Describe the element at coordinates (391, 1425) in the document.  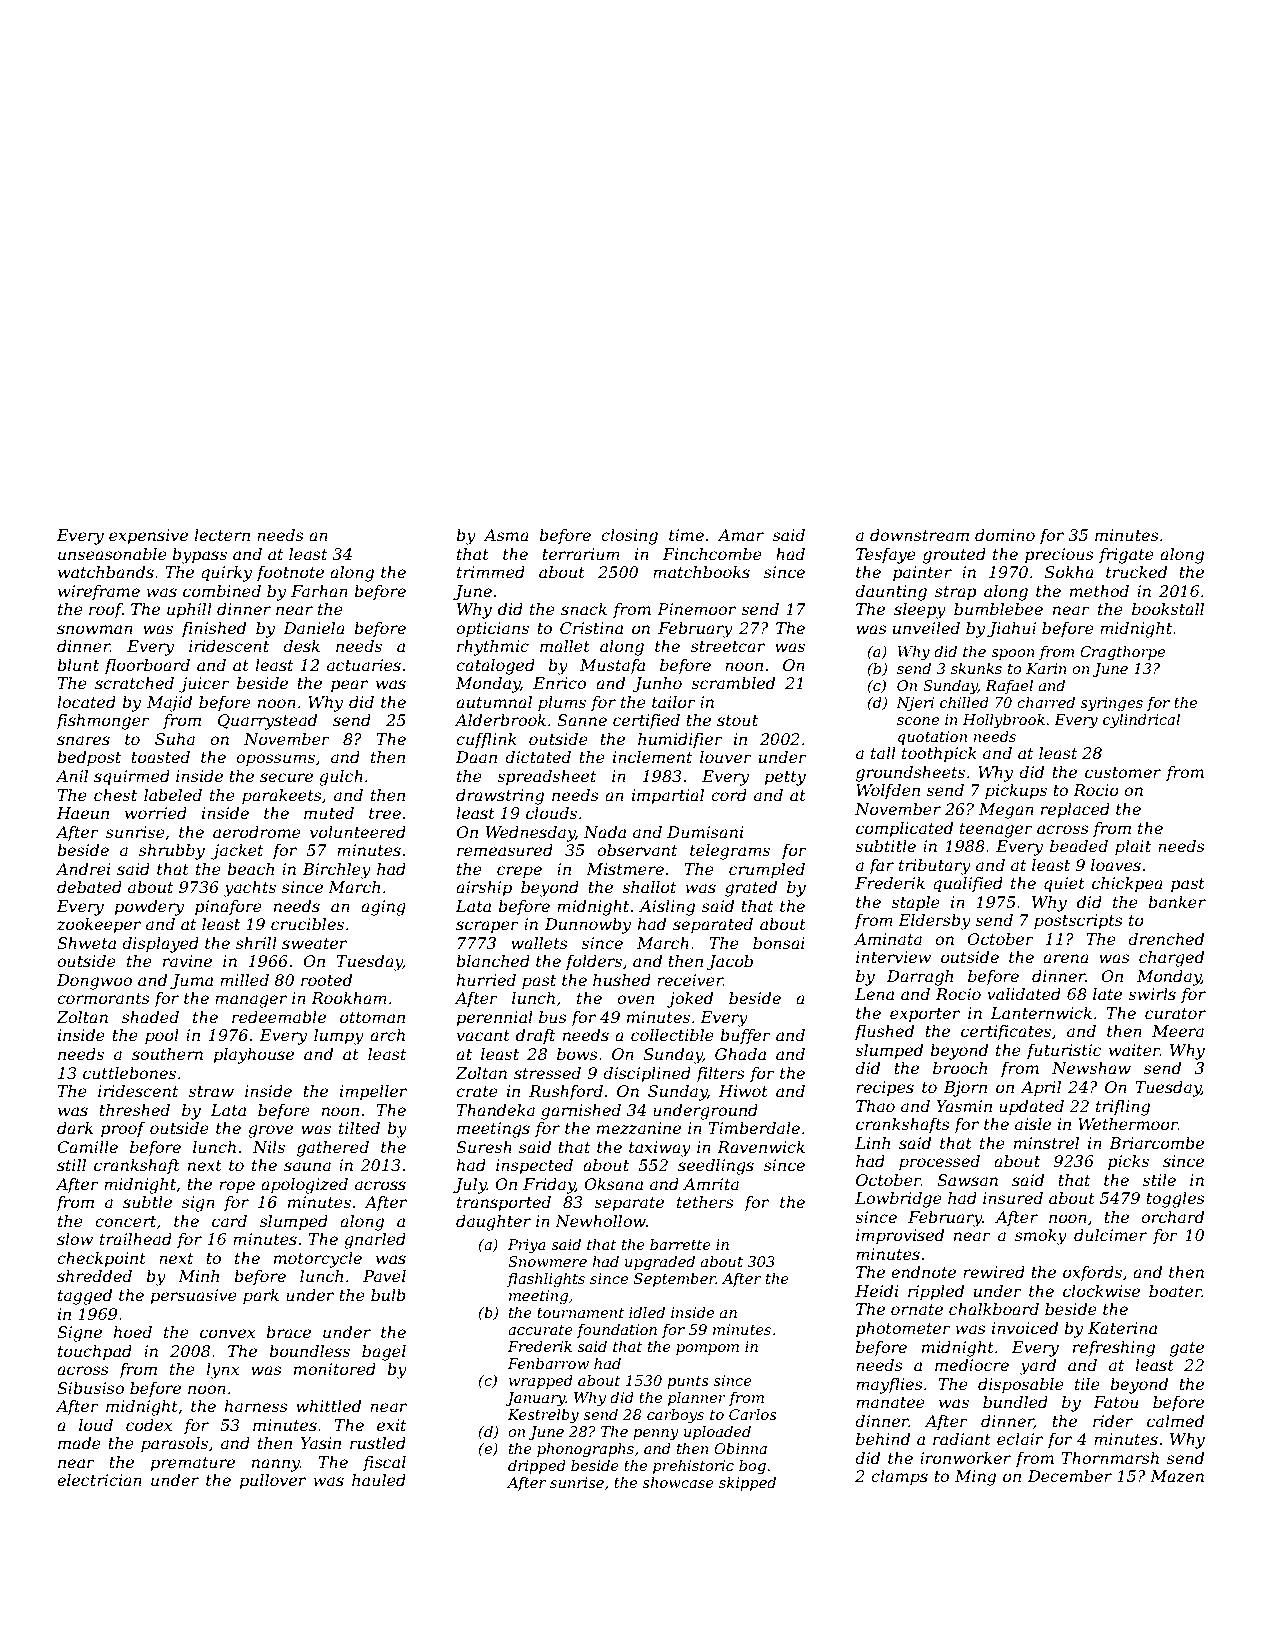
I see `exit` at that location.
